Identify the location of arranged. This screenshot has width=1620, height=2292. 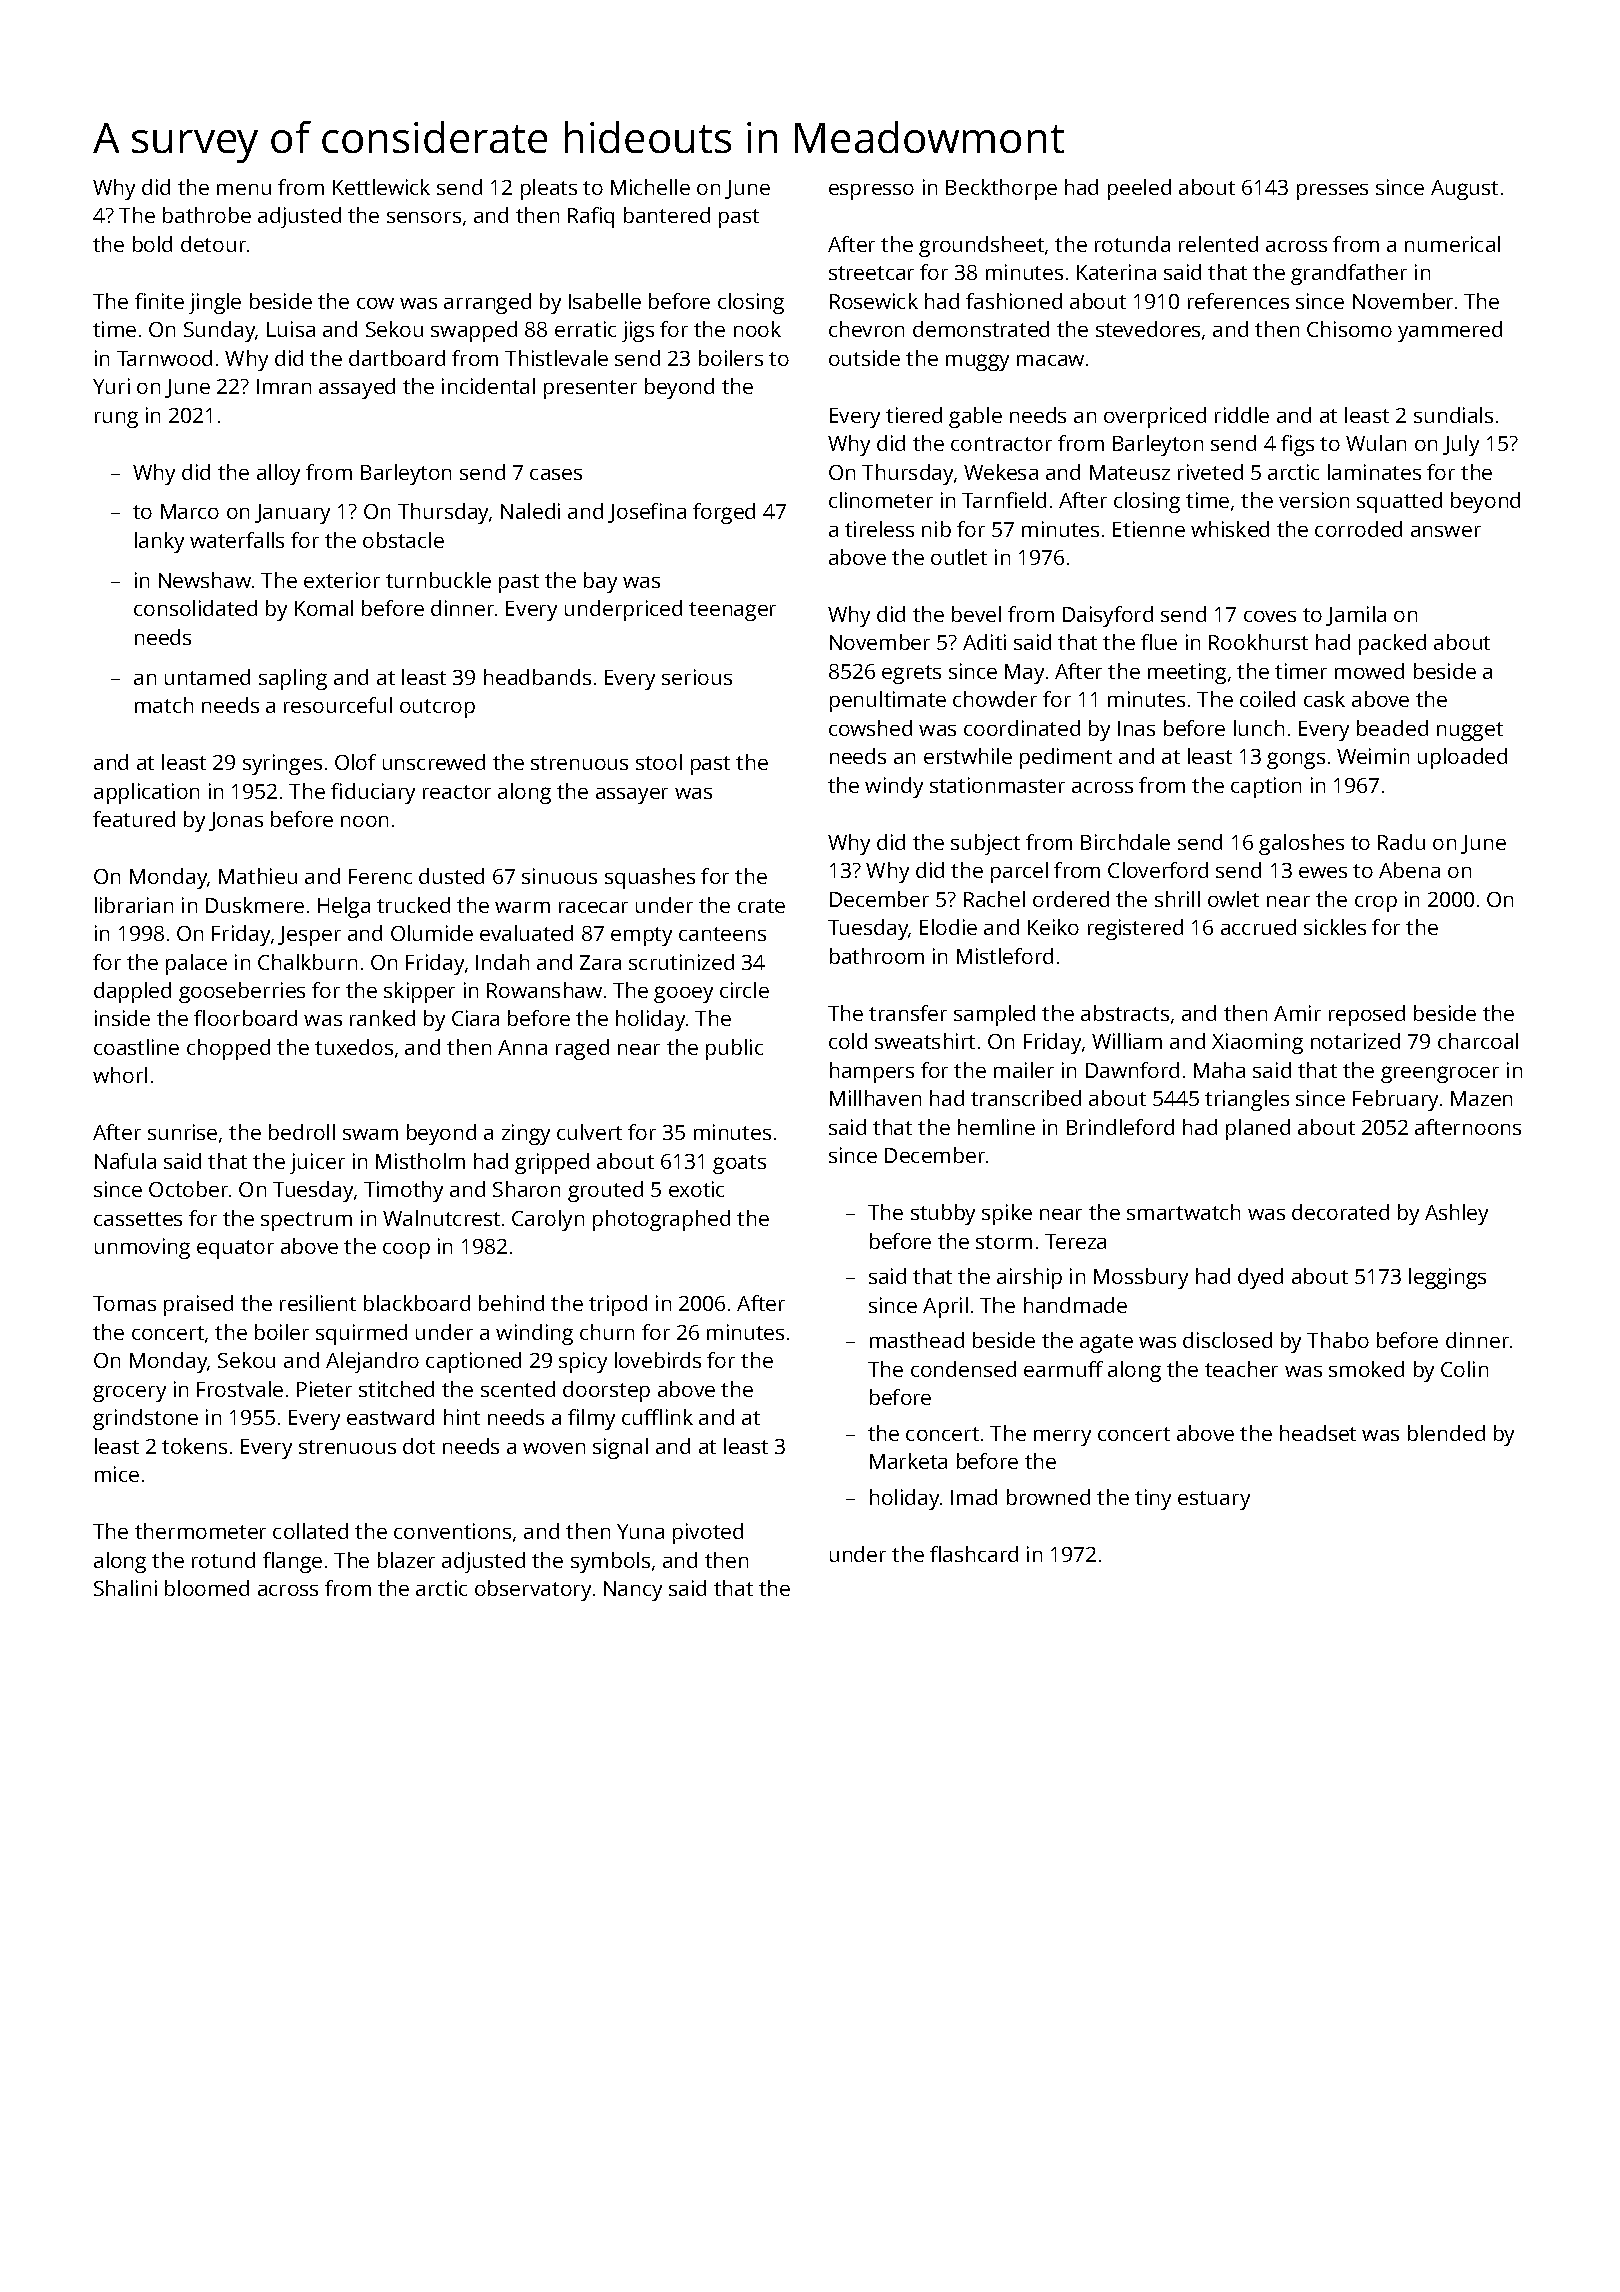
(487, 303).
